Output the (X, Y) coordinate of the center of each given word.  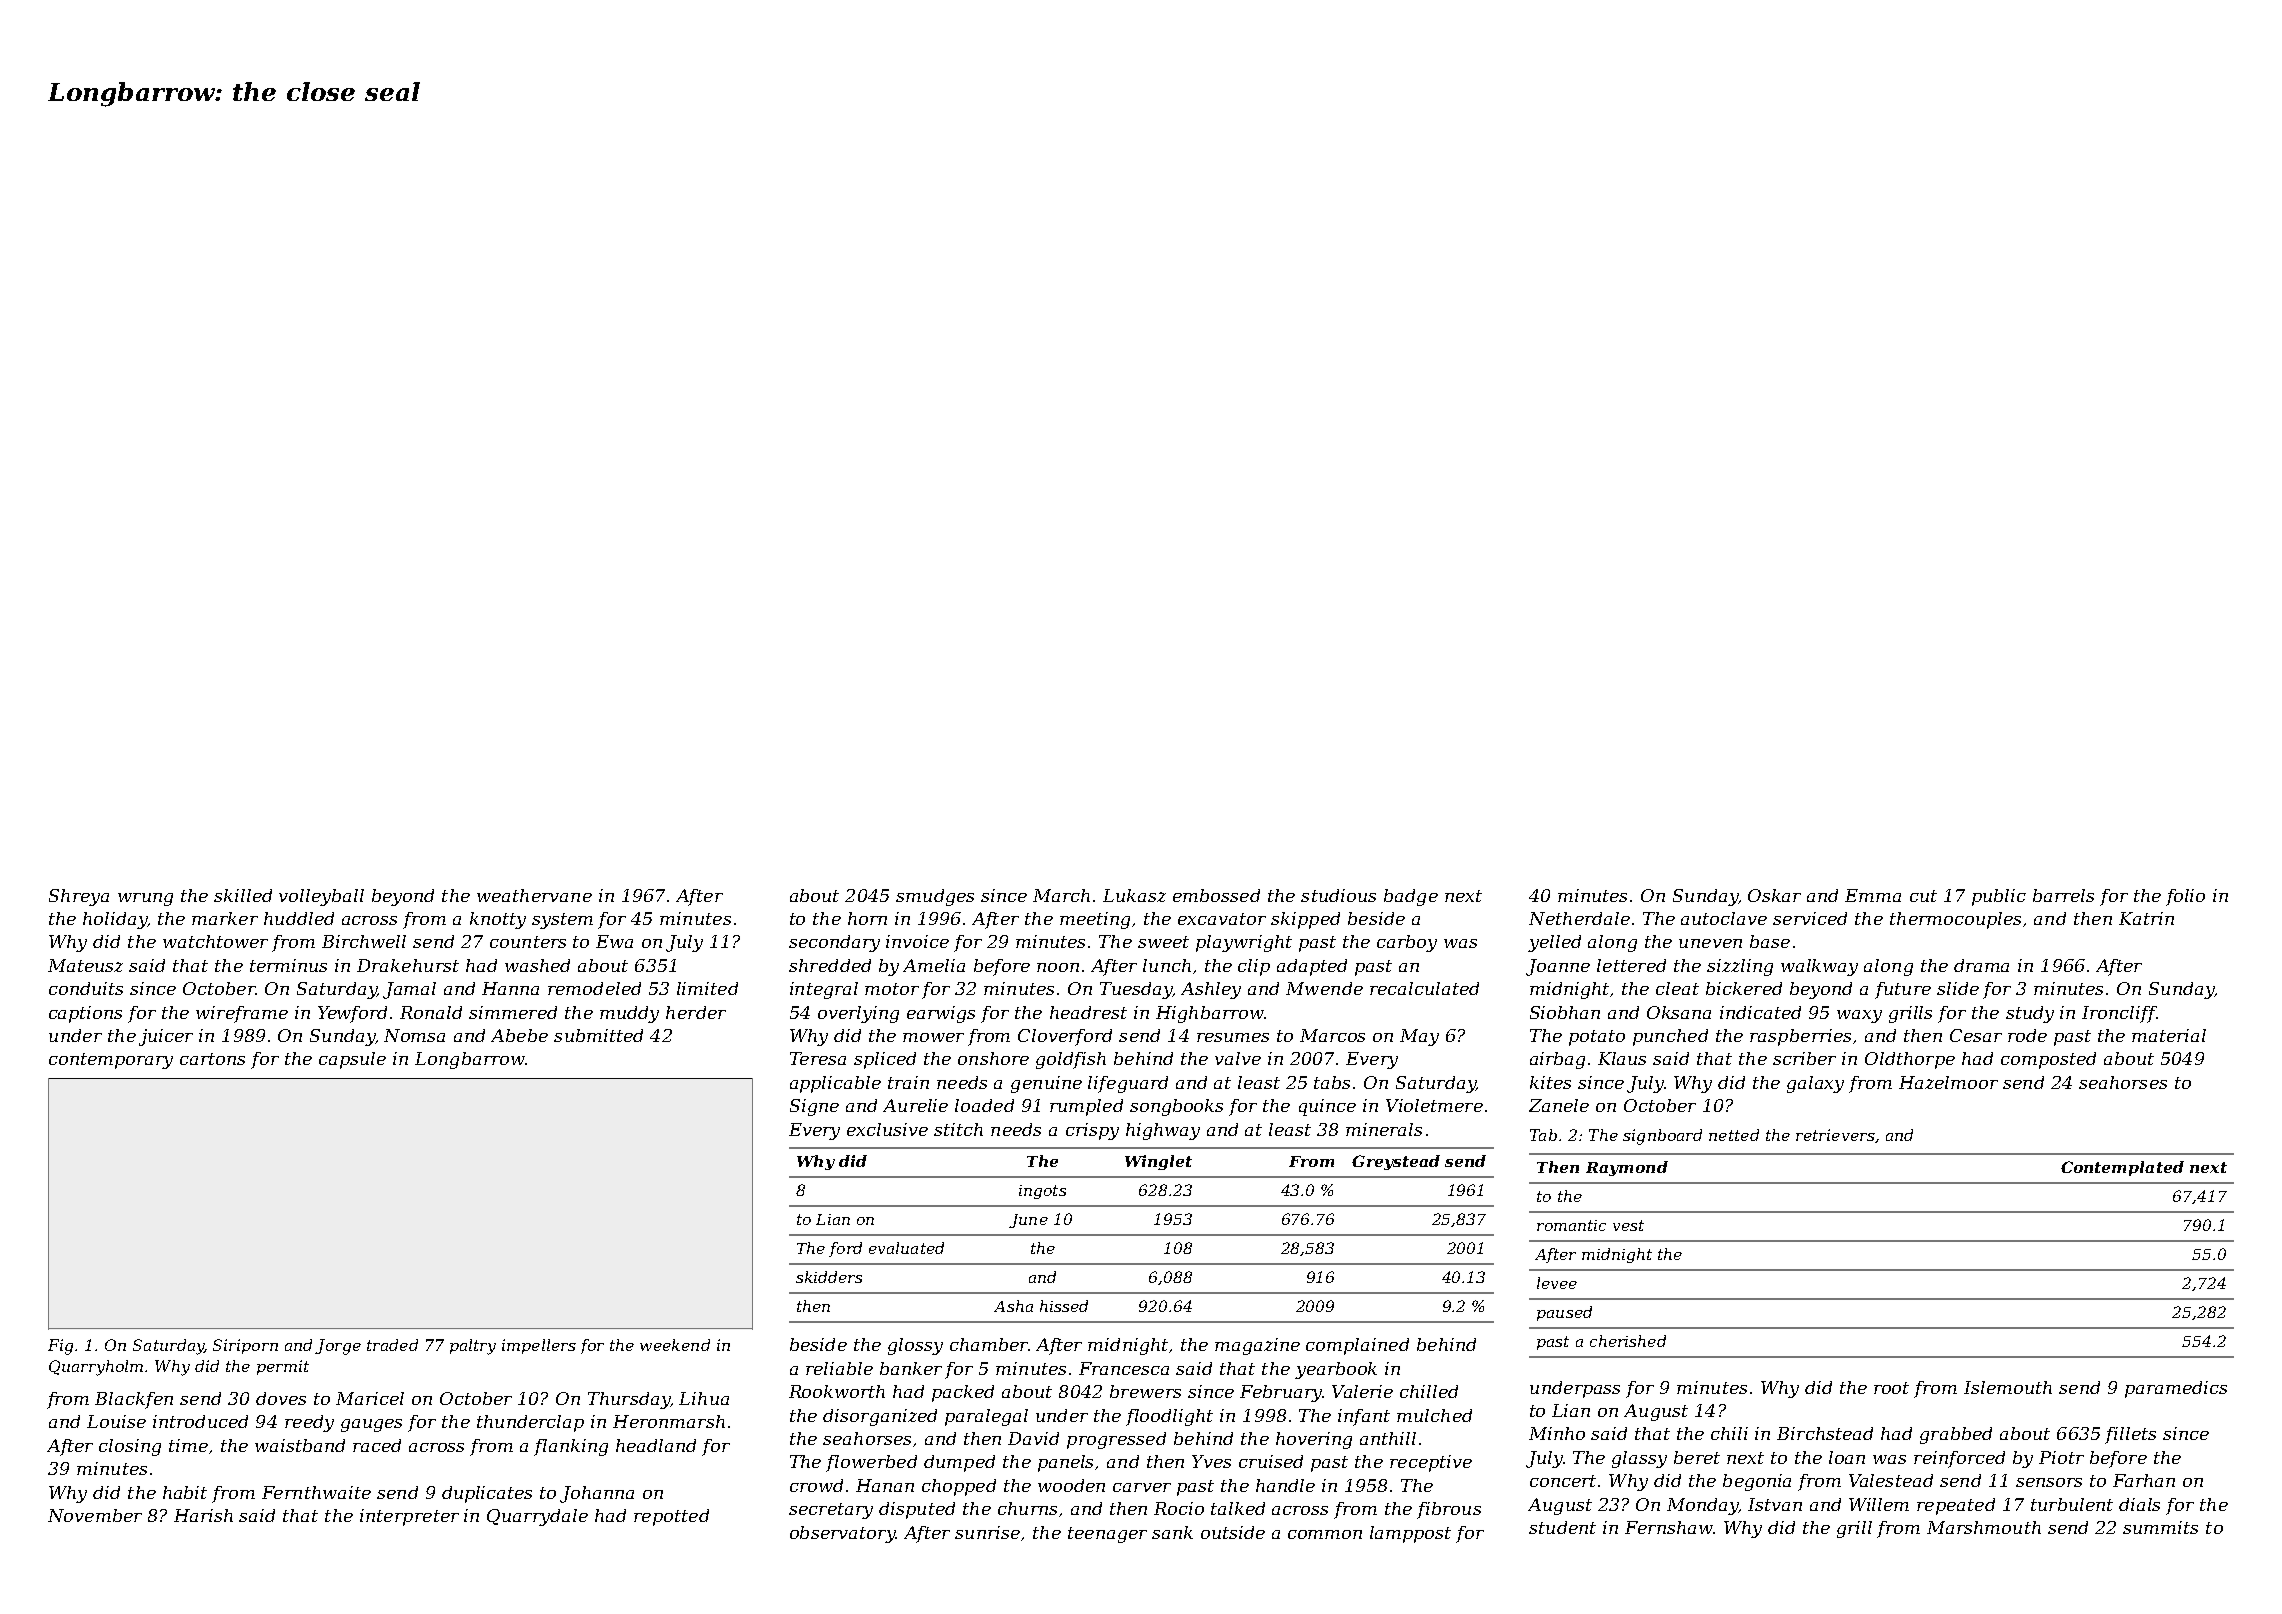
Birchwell (364, 941)
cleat (1677, 988)
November (95, 1515)
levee (1557, 1283)
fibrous (1449, 1510)
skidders (829, 1277)
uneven (1710, 943)
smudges (935, 897)
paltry (473, 1347)
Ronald (431, 1012)
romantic (1571, 1225)
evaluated (906, 1248)
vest (1628, 1225)
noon (1058, 967)
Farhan (2144, 1480)
